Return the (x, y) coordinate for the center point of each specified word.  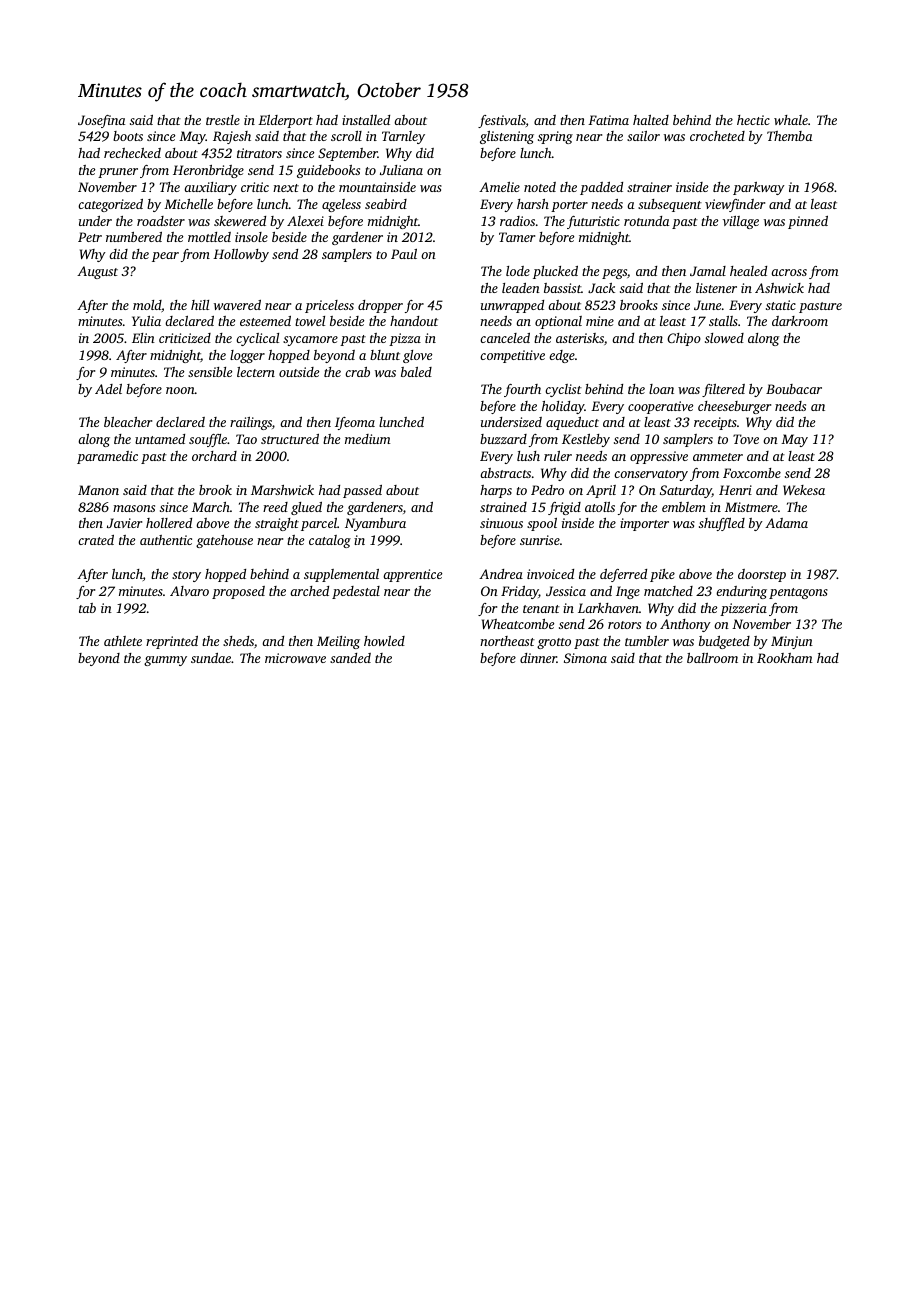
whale (791, 120)
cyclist (563, 390)
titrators (259, 153)
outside (299, 372)
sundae (211, 658)
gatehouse (224, 541)
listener (716, 288)
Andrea (501, 574)
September (348, 154)
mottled (209, 237)
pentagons (798, 593)
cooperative (660, 407)
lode (518, 271)
